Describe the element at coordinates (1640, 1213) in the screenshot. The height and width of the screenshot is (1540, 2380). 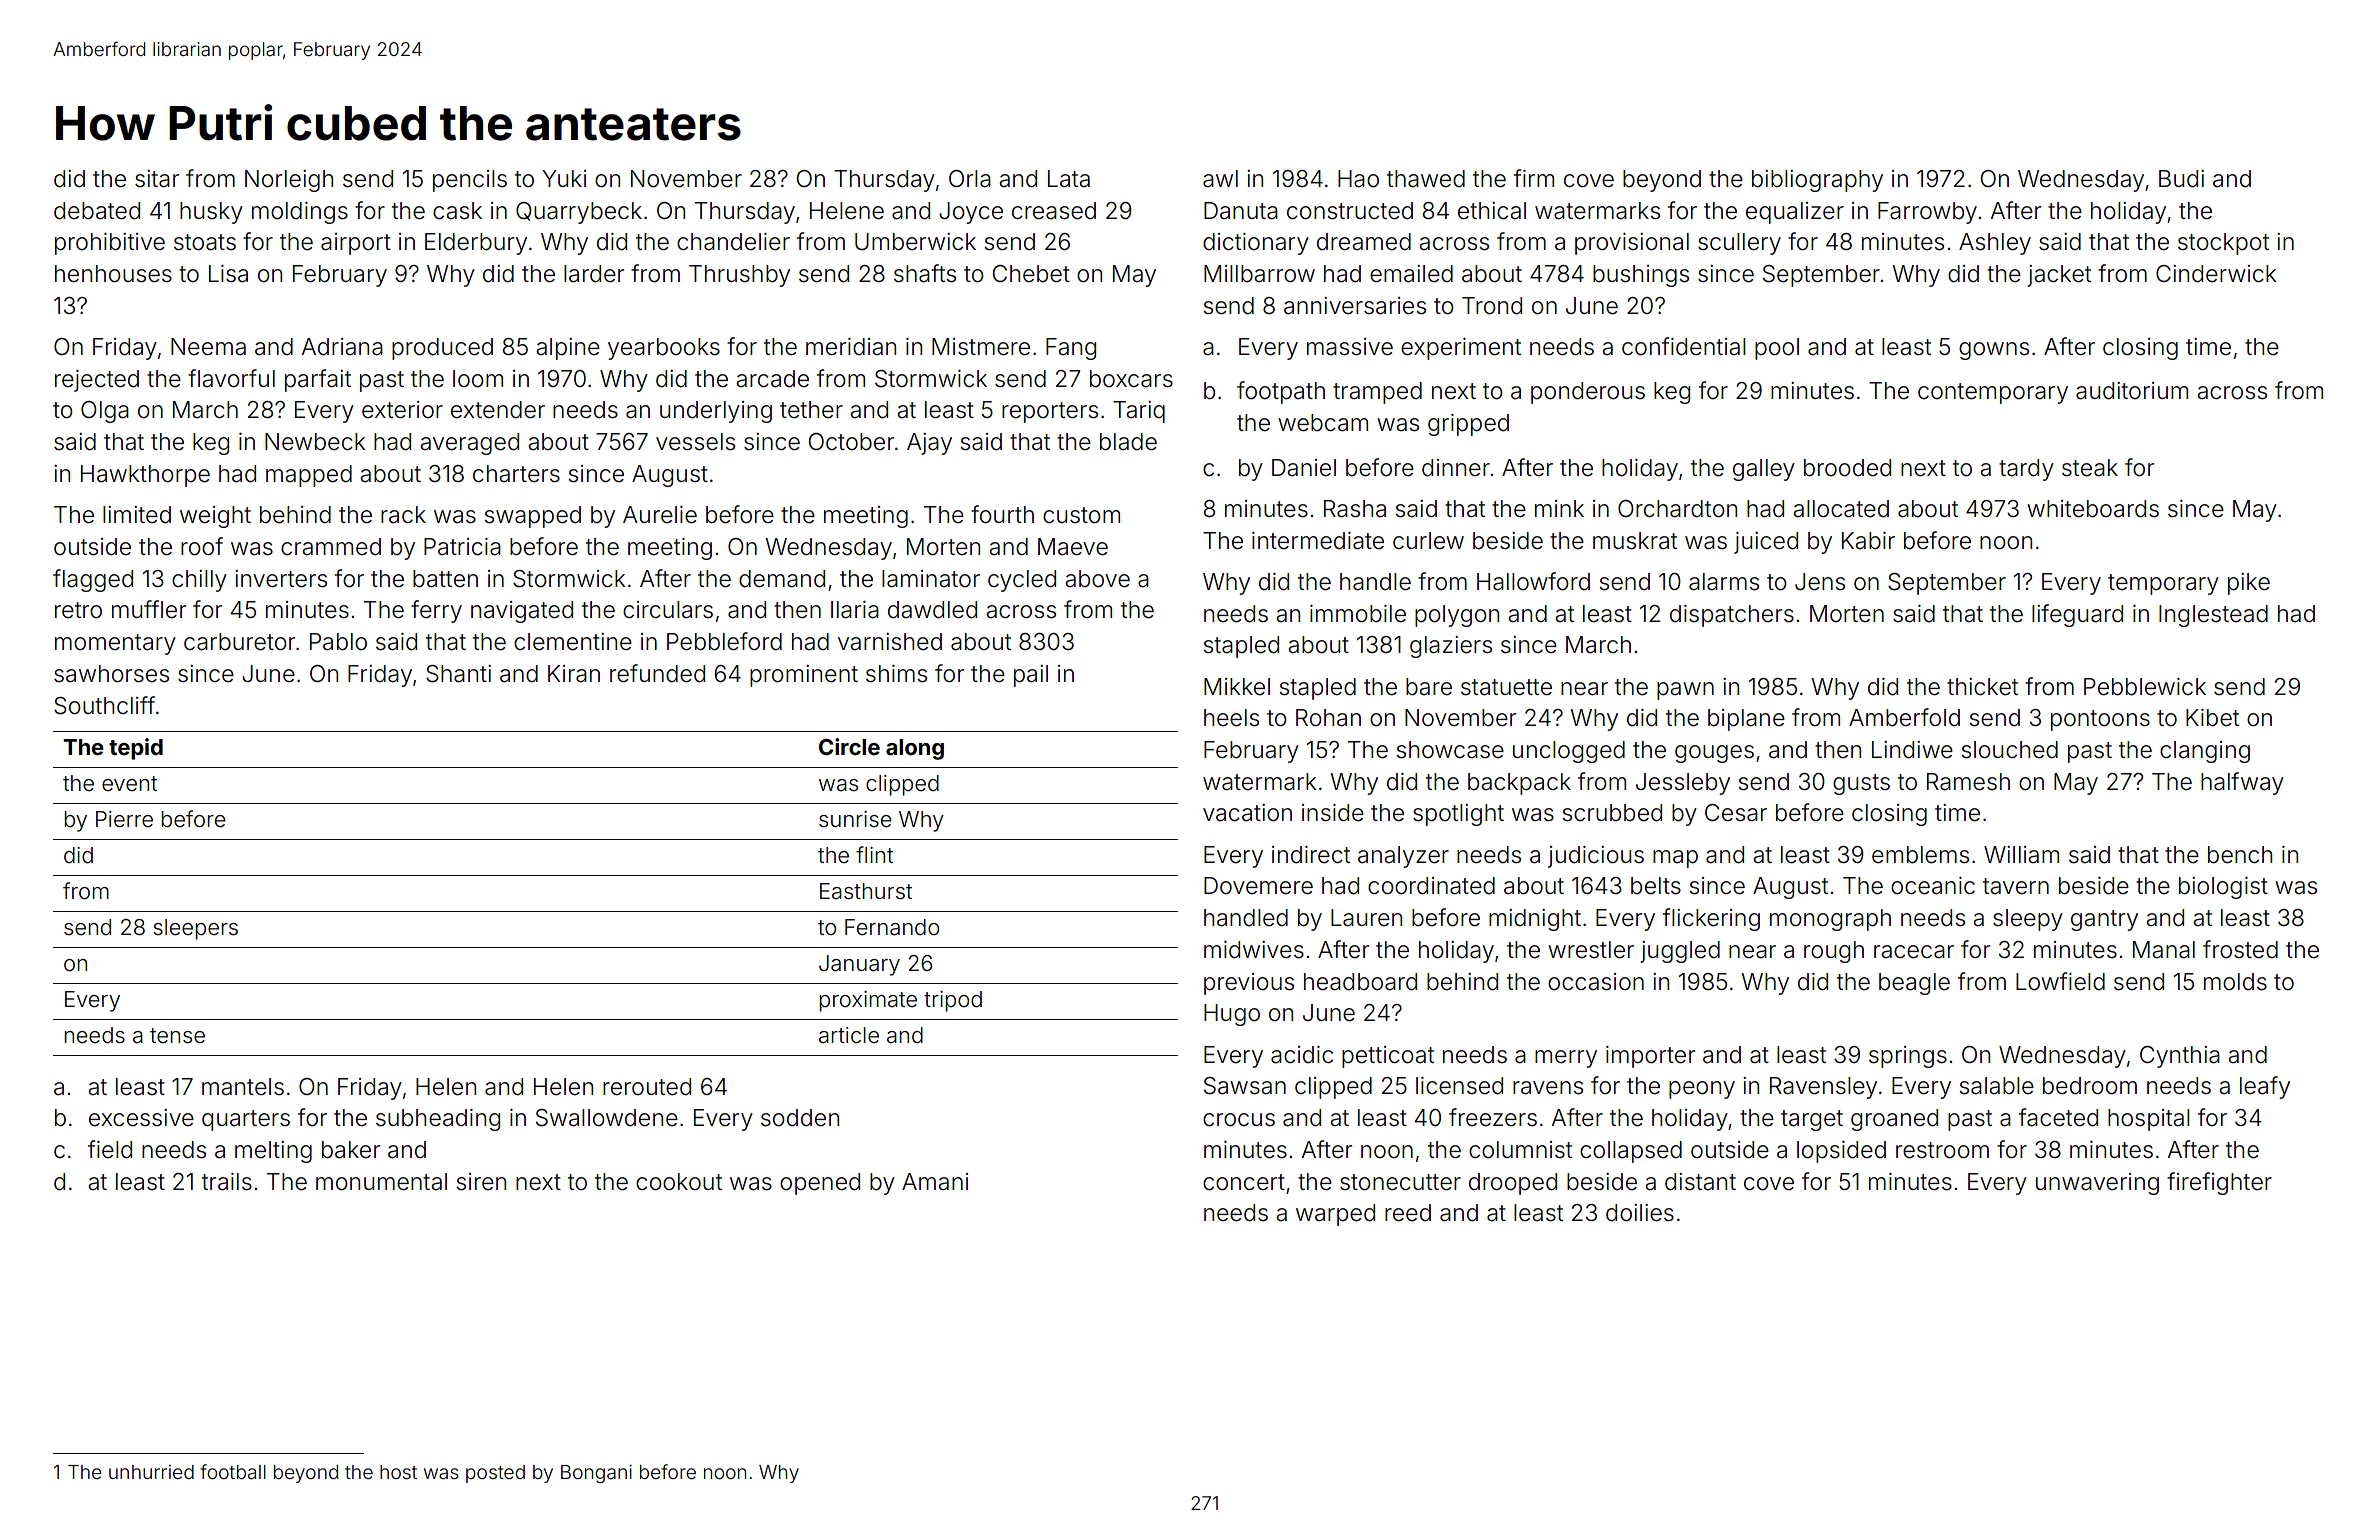
I see `doilies` at that location.
